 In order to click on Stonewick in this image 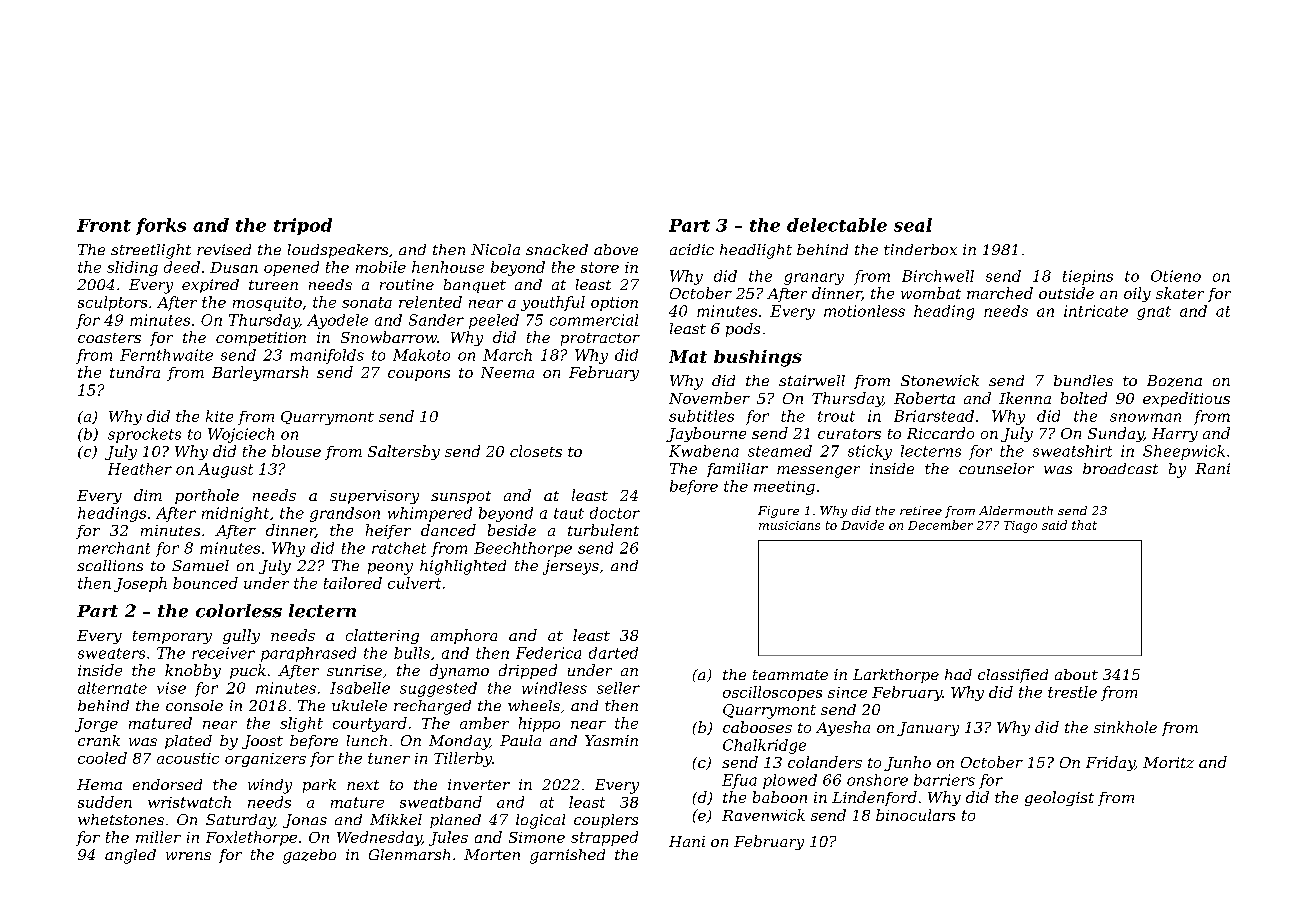, I will do `click(940, 380)`.
